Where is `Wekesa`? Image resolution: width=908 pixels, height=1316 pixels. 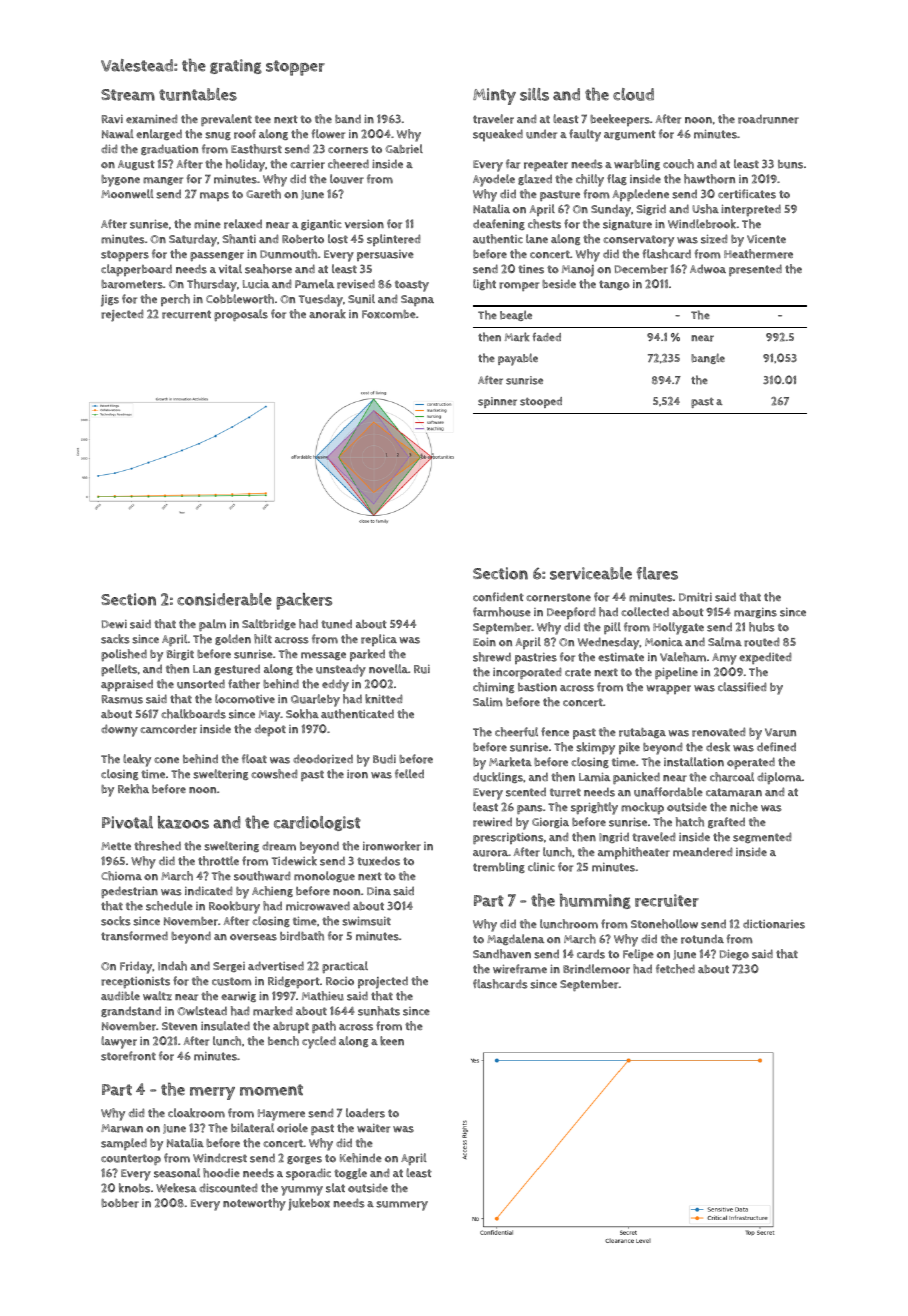
Wekesa is located at coordinates (176, 1188).
